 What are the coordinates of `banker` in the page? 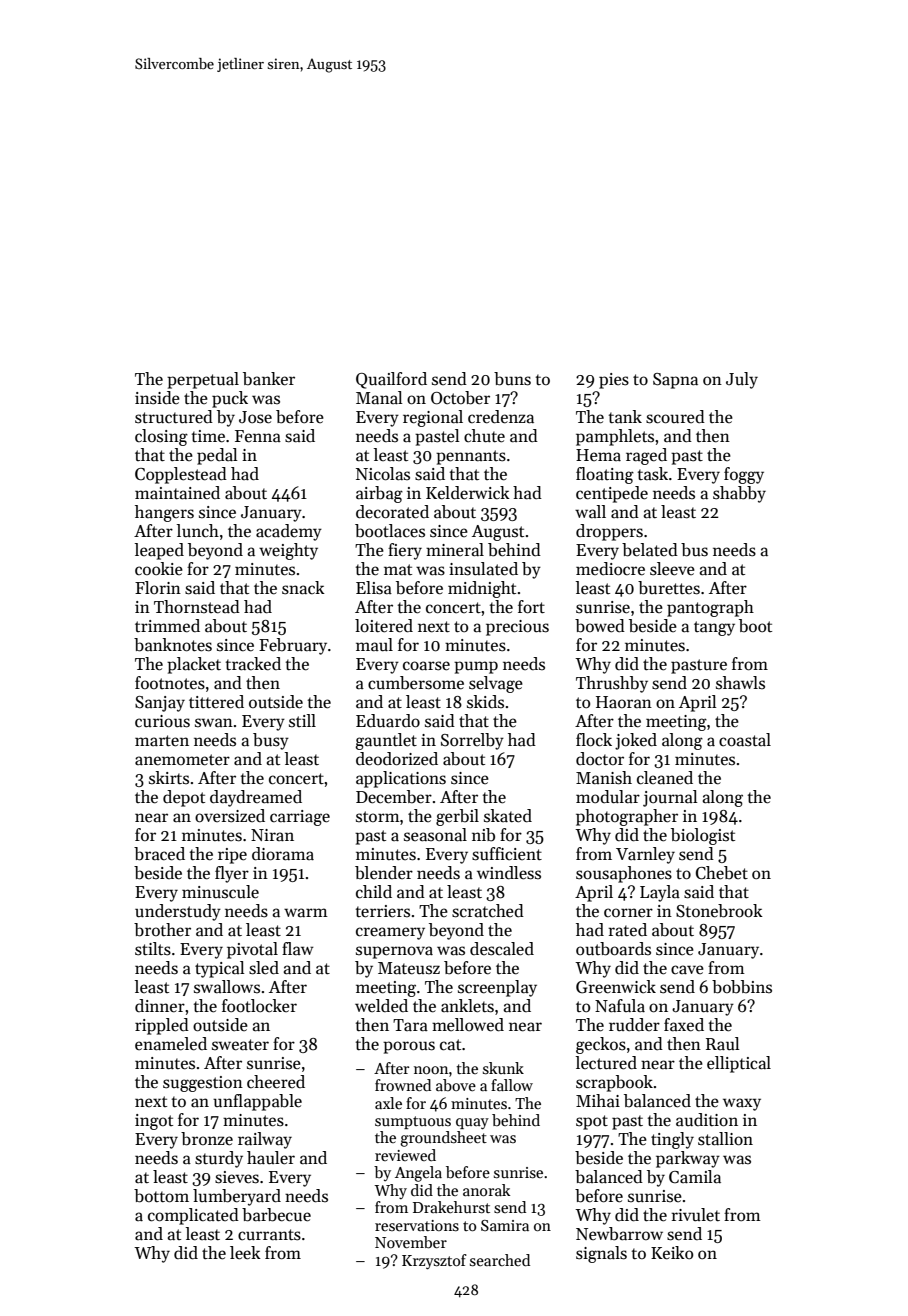 It's located at (269, 379).
